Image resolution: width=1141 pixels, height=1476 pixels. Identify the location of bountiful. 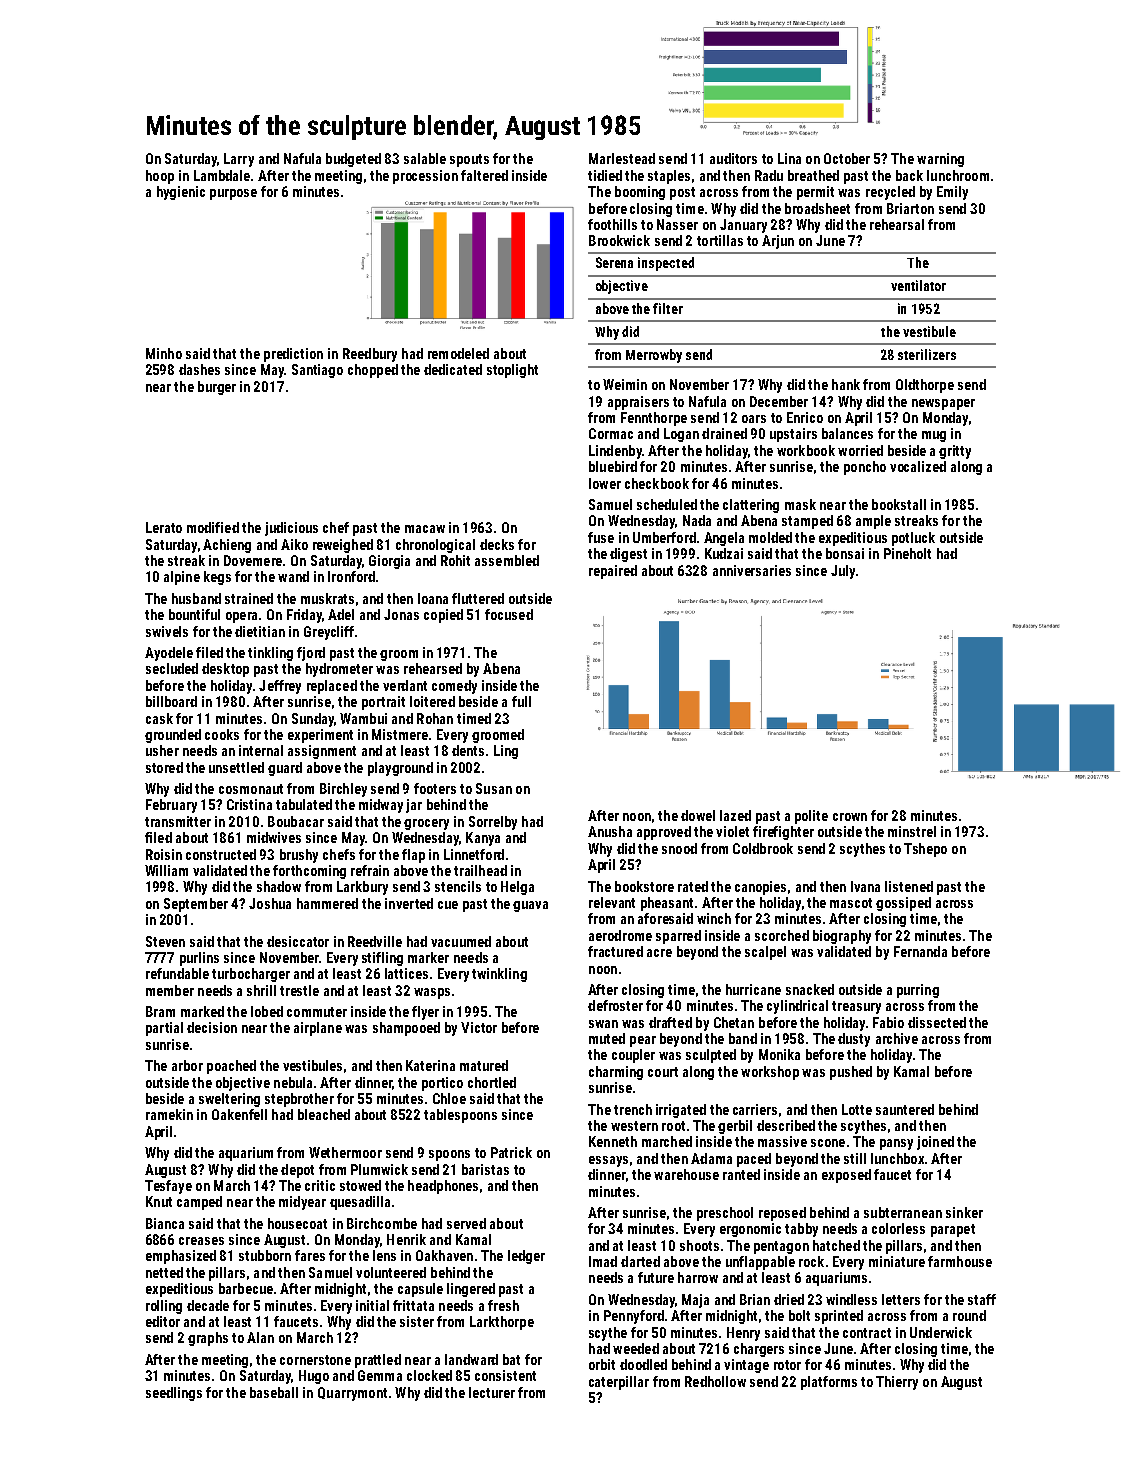
(194, 614).
